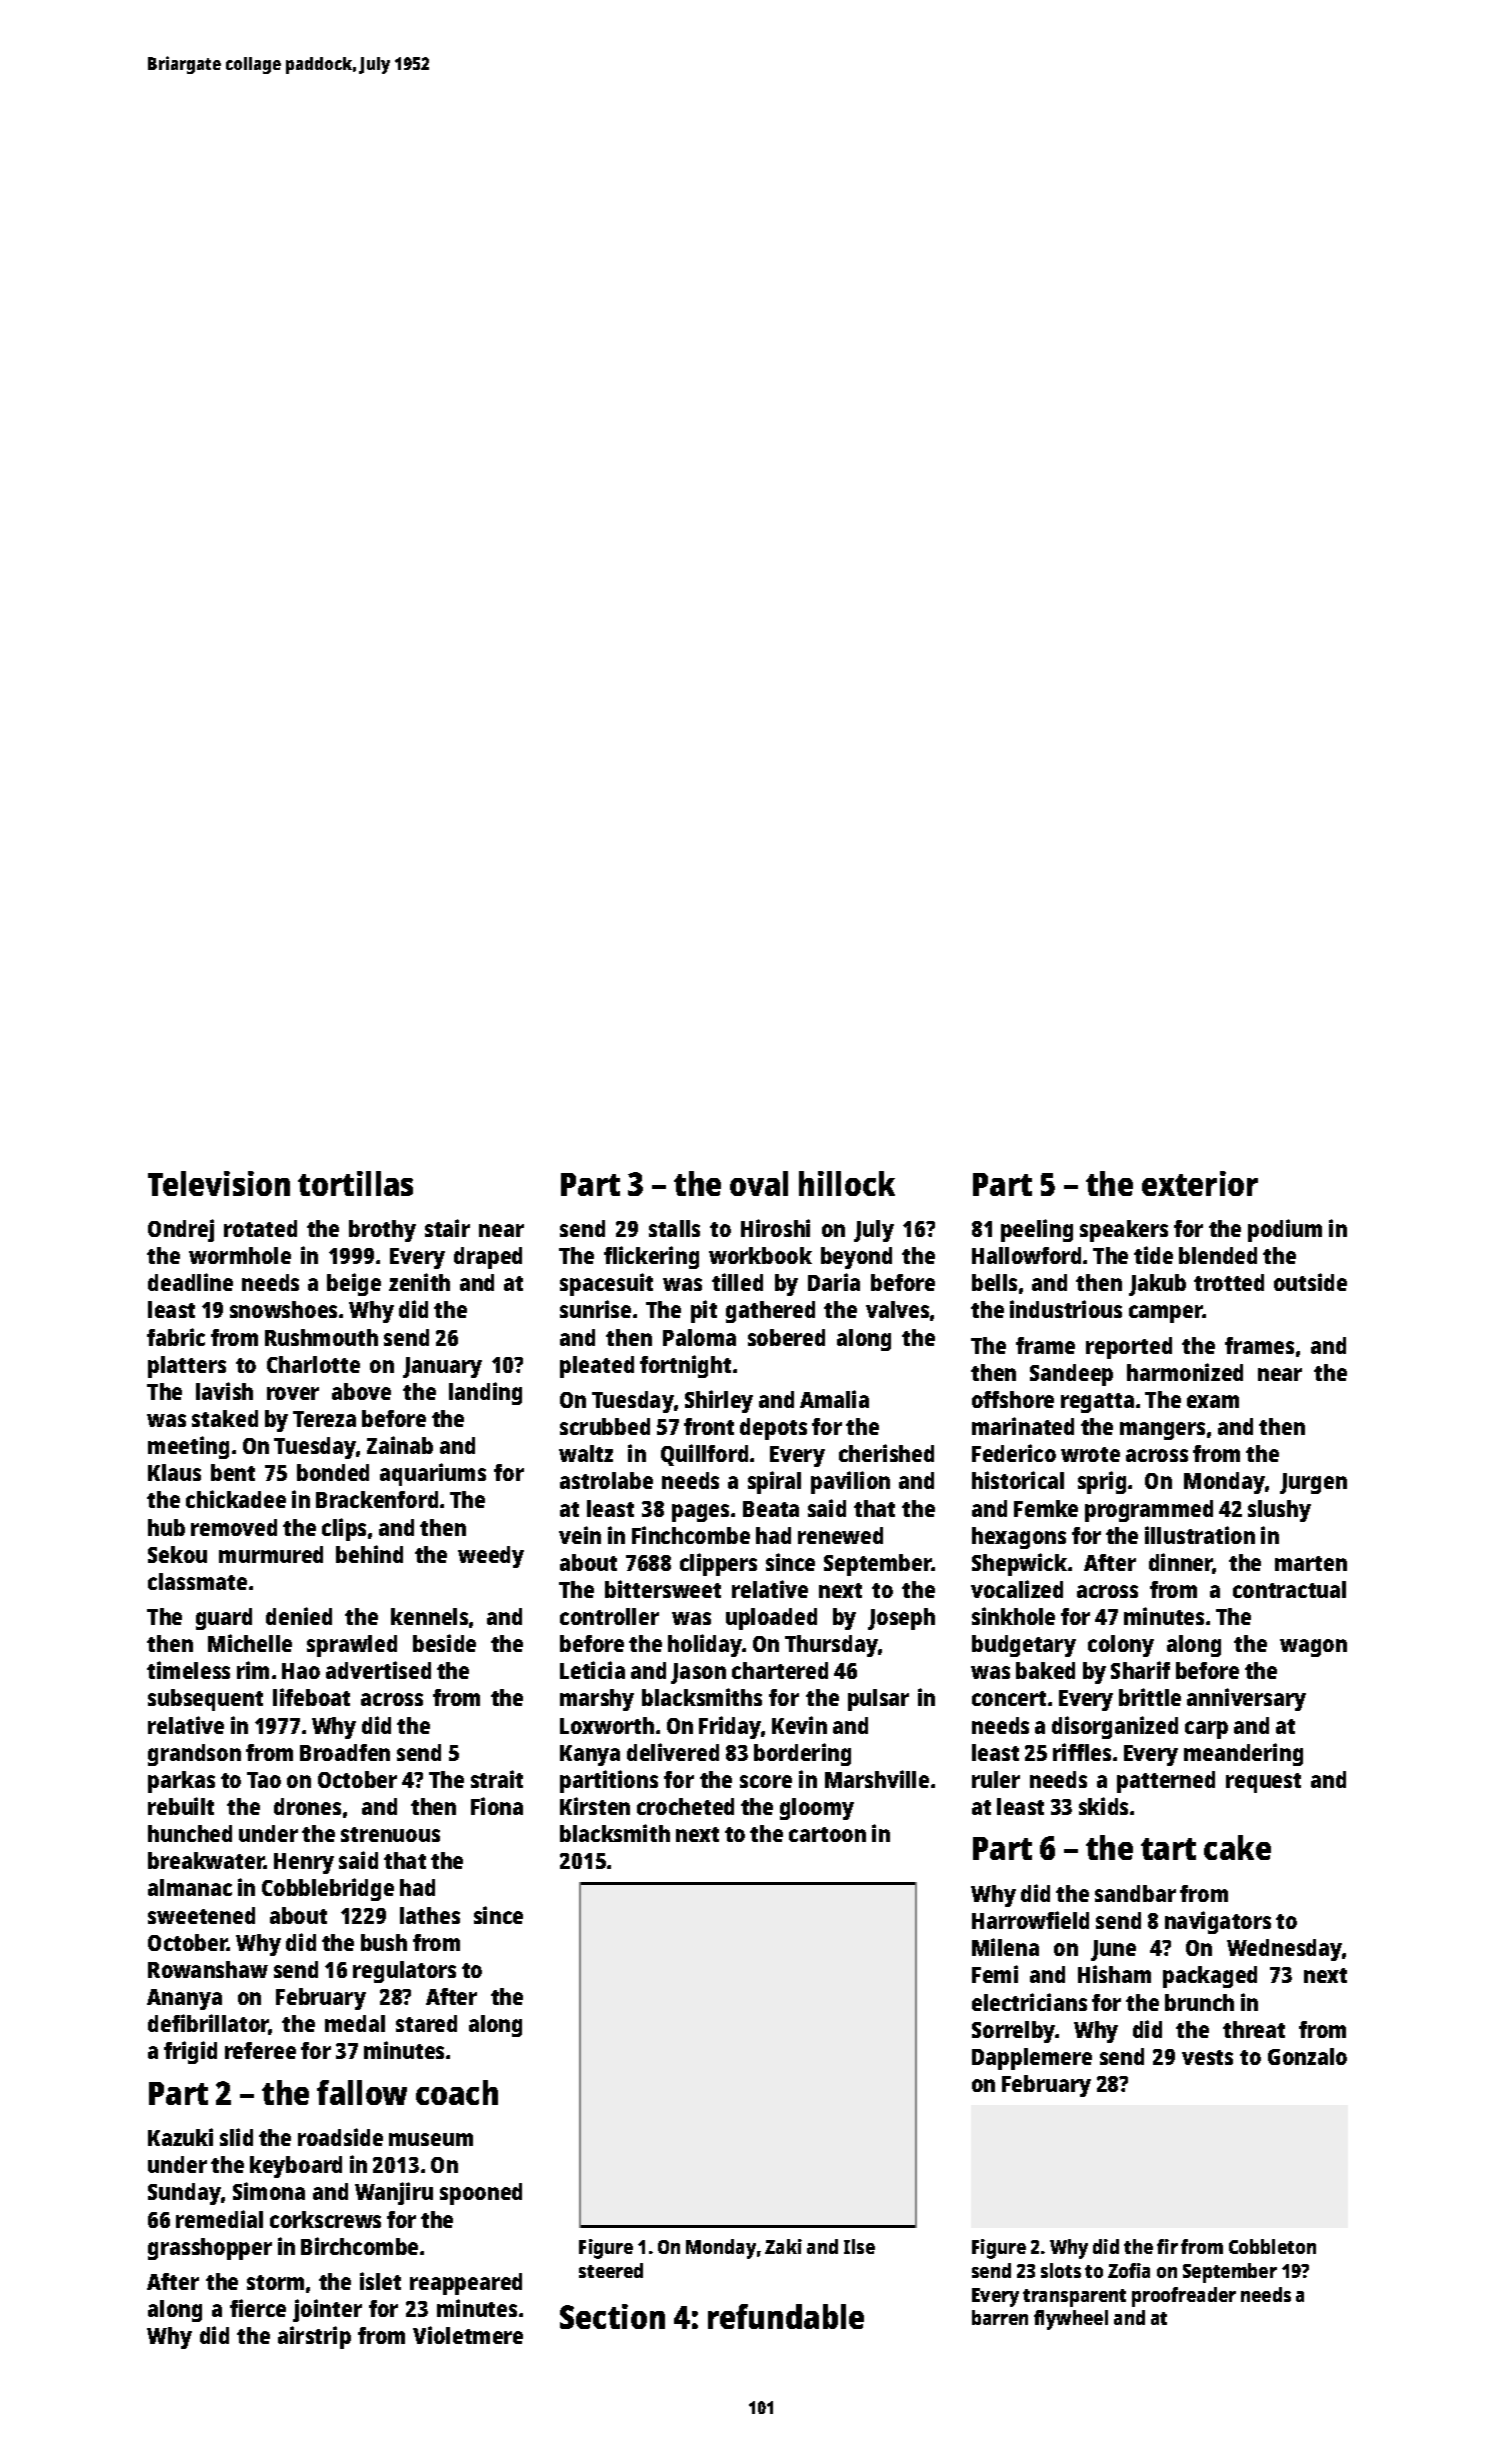 The width and height of the screenshot is (1496, 2464). Describe the element at coordinates (219, 1183) in the screenshot. I see `Television` at that location.
